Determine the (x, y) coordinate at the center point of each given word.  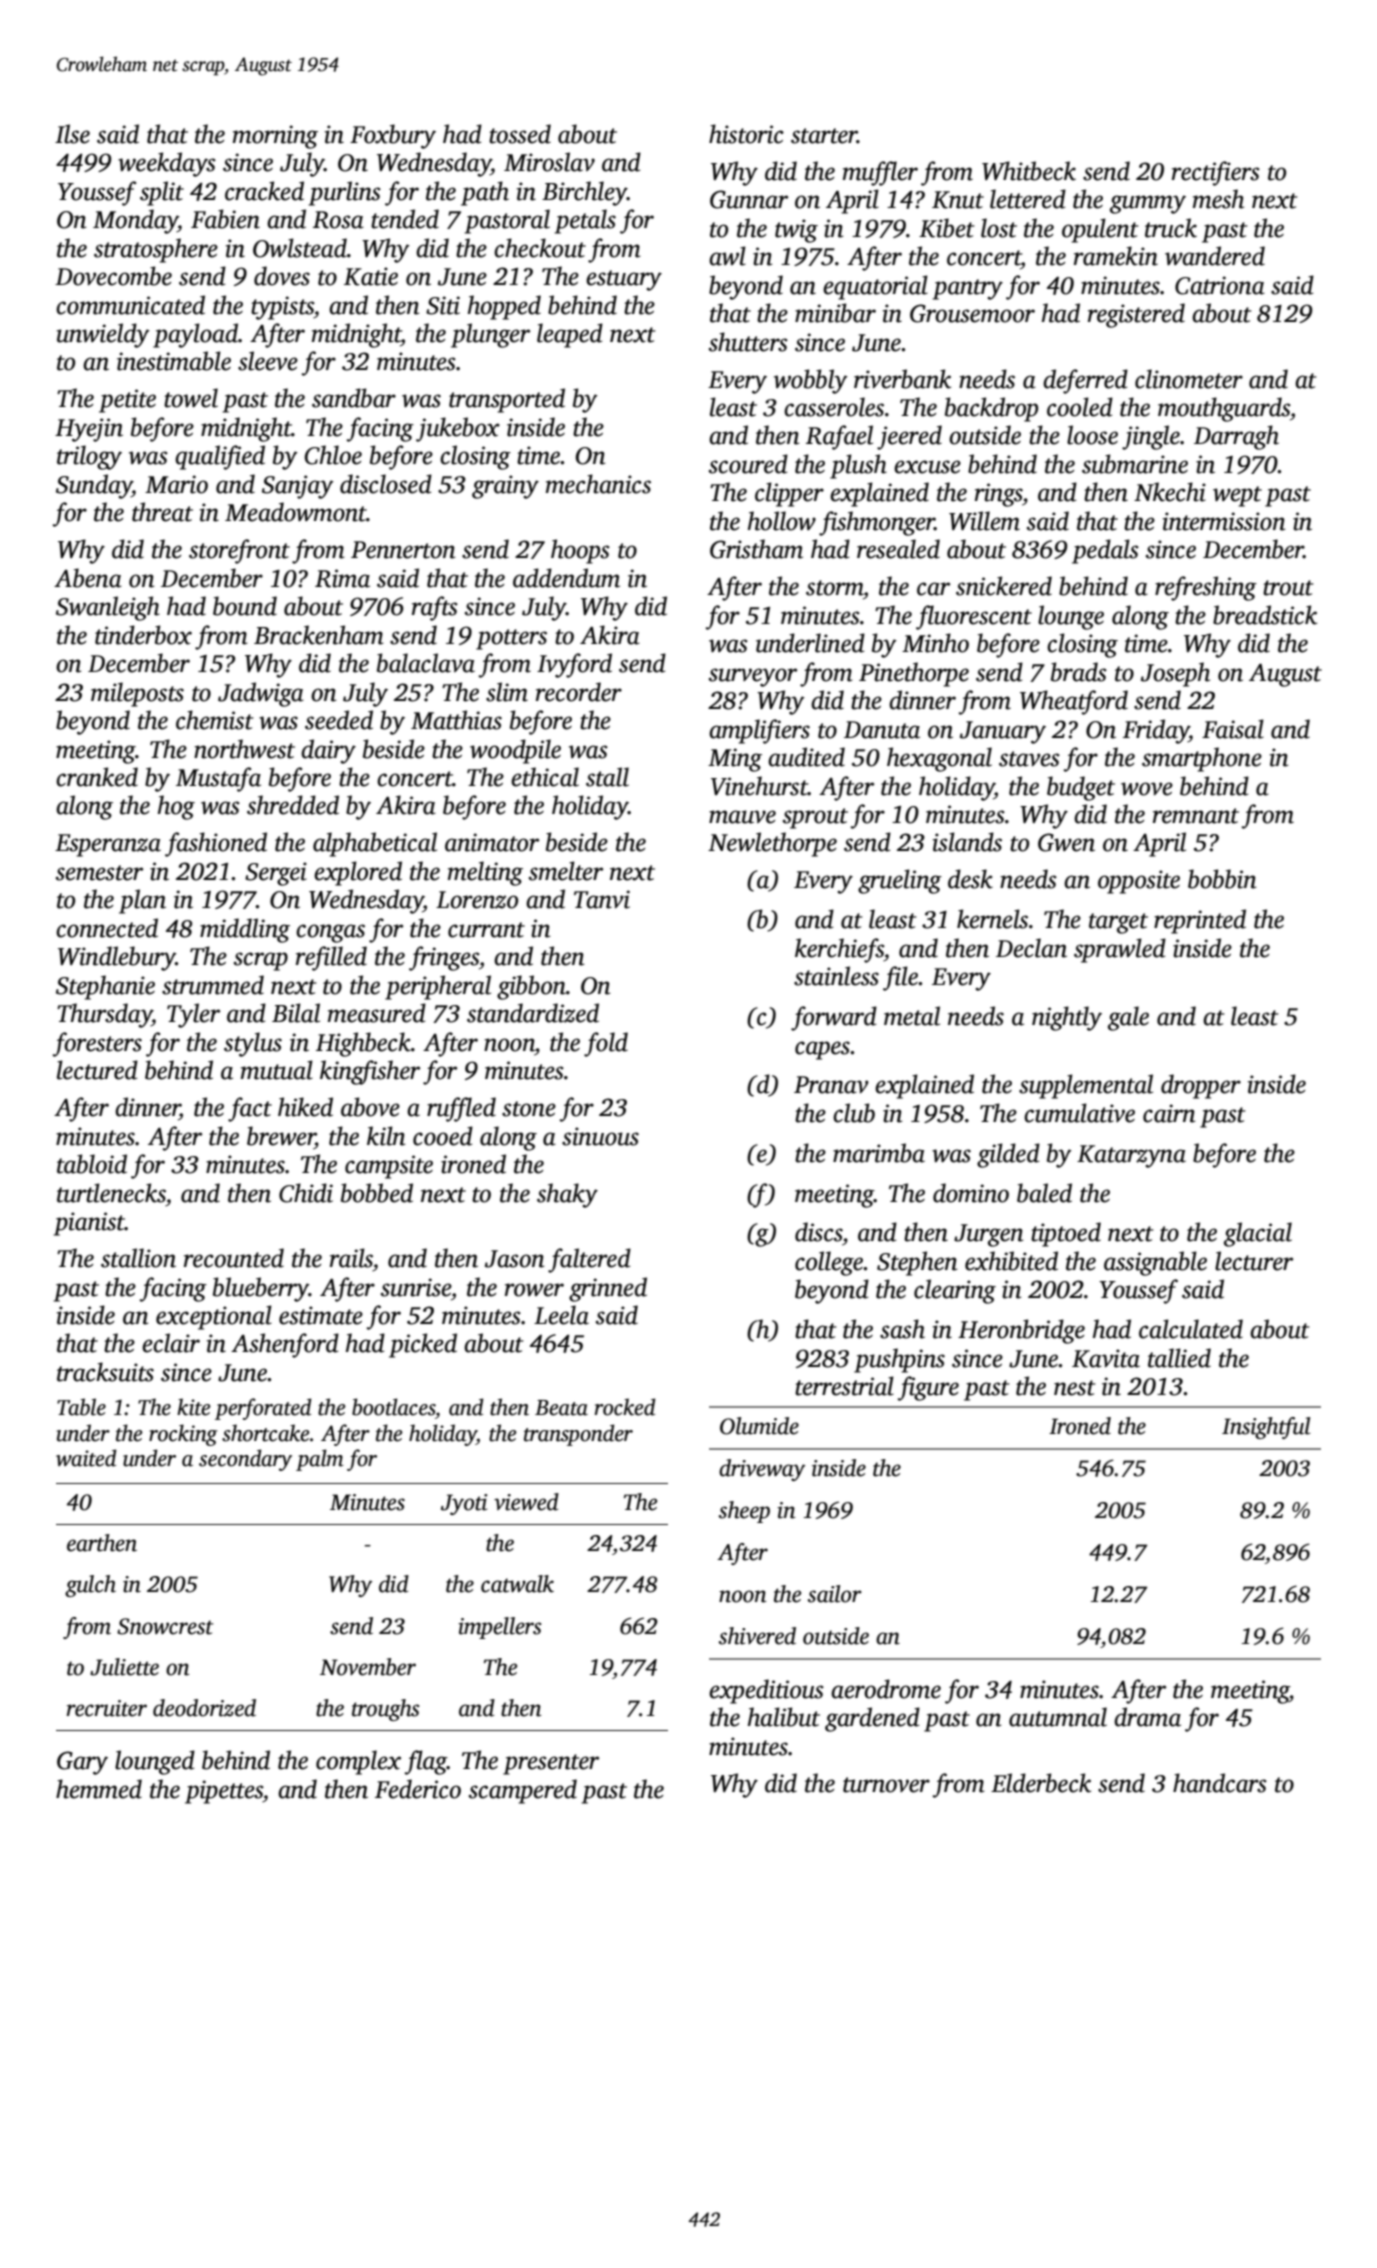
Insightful (1266, 1428)
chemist (214, 720)
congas (330, 933)
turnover (886, 1785)
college (829, 1263)
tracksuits (105, 1372)
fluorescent (974, 617)
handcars (1220, 1783)
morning (275, 137)
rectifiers (1216, 173)
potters (511, 639)
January (1003, 732)
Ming (735, 760)
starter (824, 136)
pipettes (224, 1792)
